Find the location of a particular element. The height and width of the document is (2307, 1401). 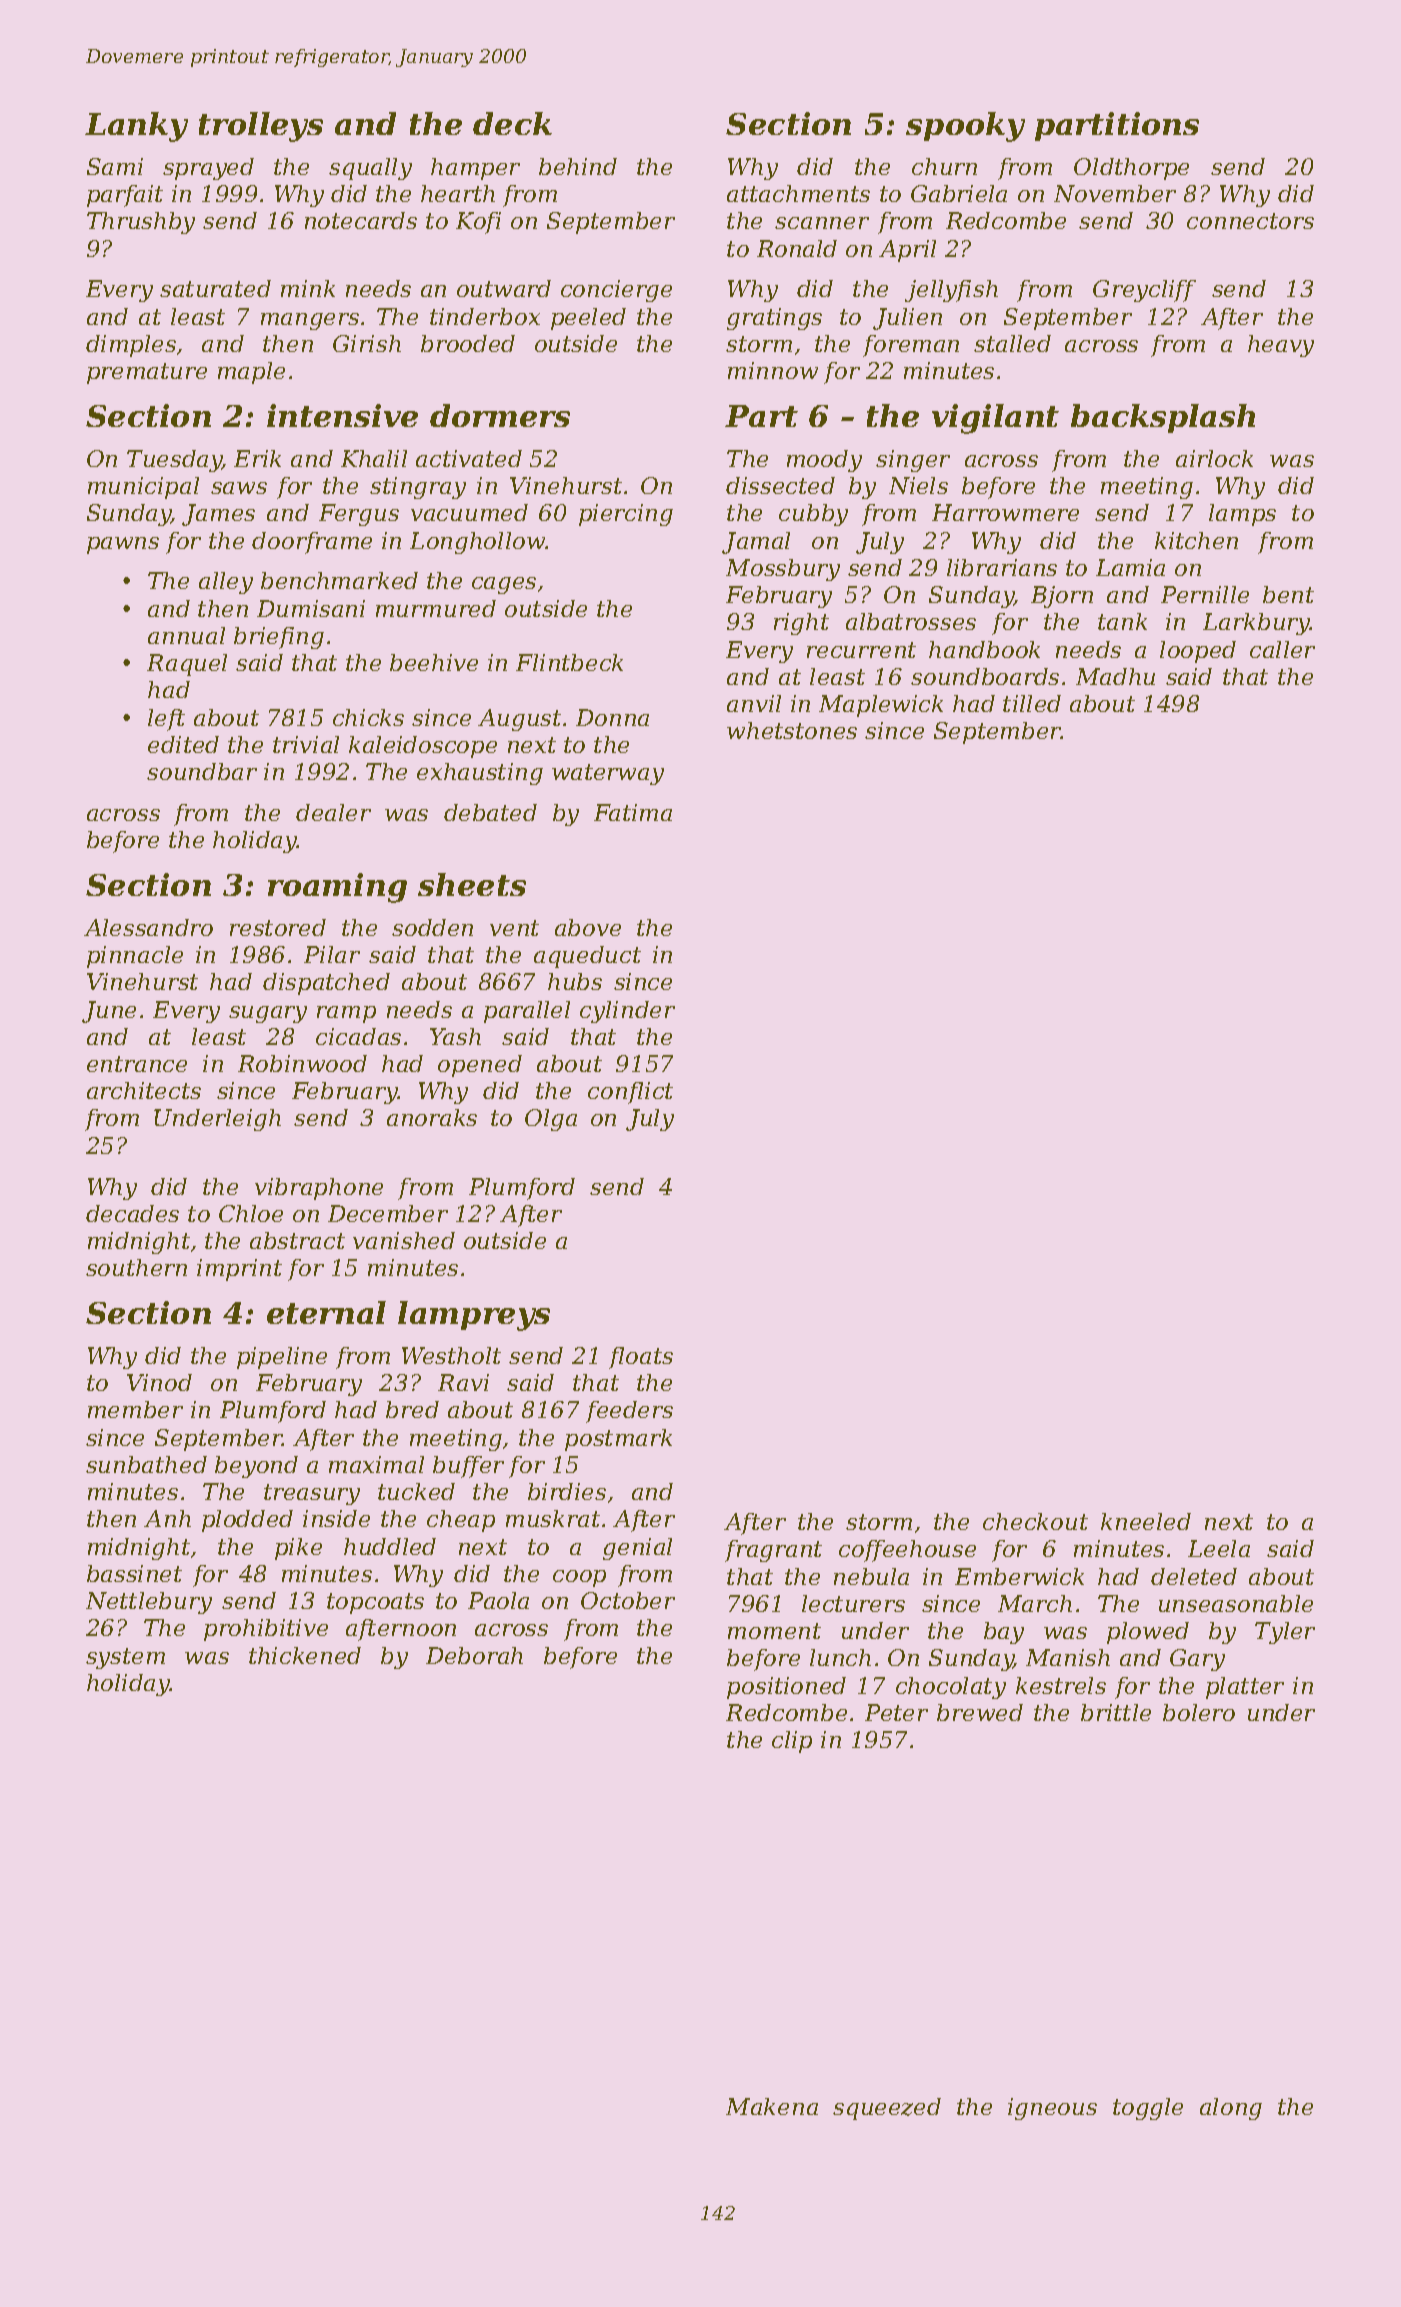

system is located at coordinates (125, 1658).
